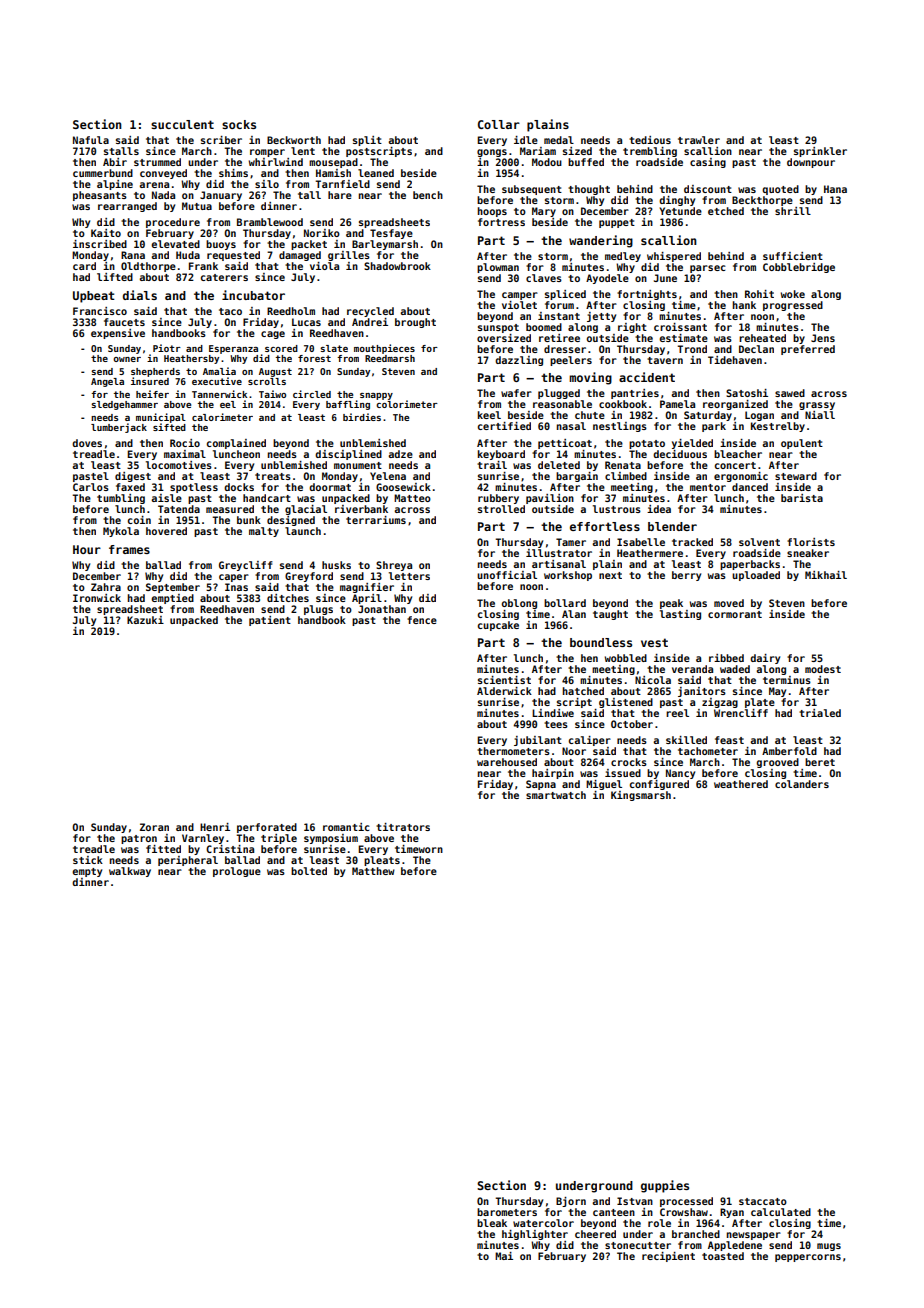 The width and height of the screenshot is (924, 1308). Describe the element at coordinates (492, 1223) in the screenshot. I see `bleak` at that location.
